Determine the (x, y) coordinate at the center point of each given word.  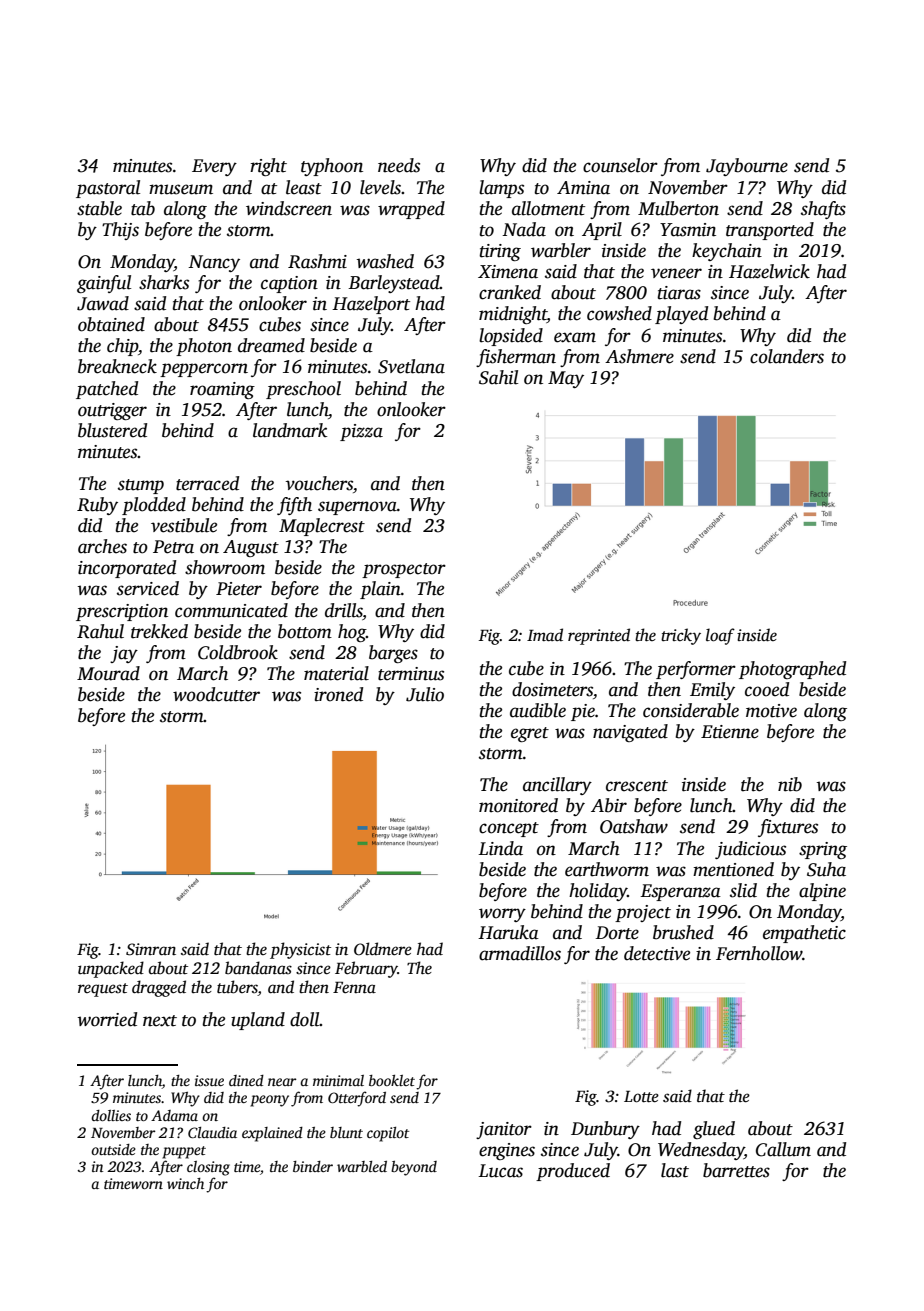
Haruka (508, 932)
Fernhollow (759, 953)
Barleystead (394, 284)
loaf (720, 636)
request (103, 990)
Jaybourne (747, 167)
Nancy (214, 263)
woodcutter (216, 694)
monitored (518, 805)
